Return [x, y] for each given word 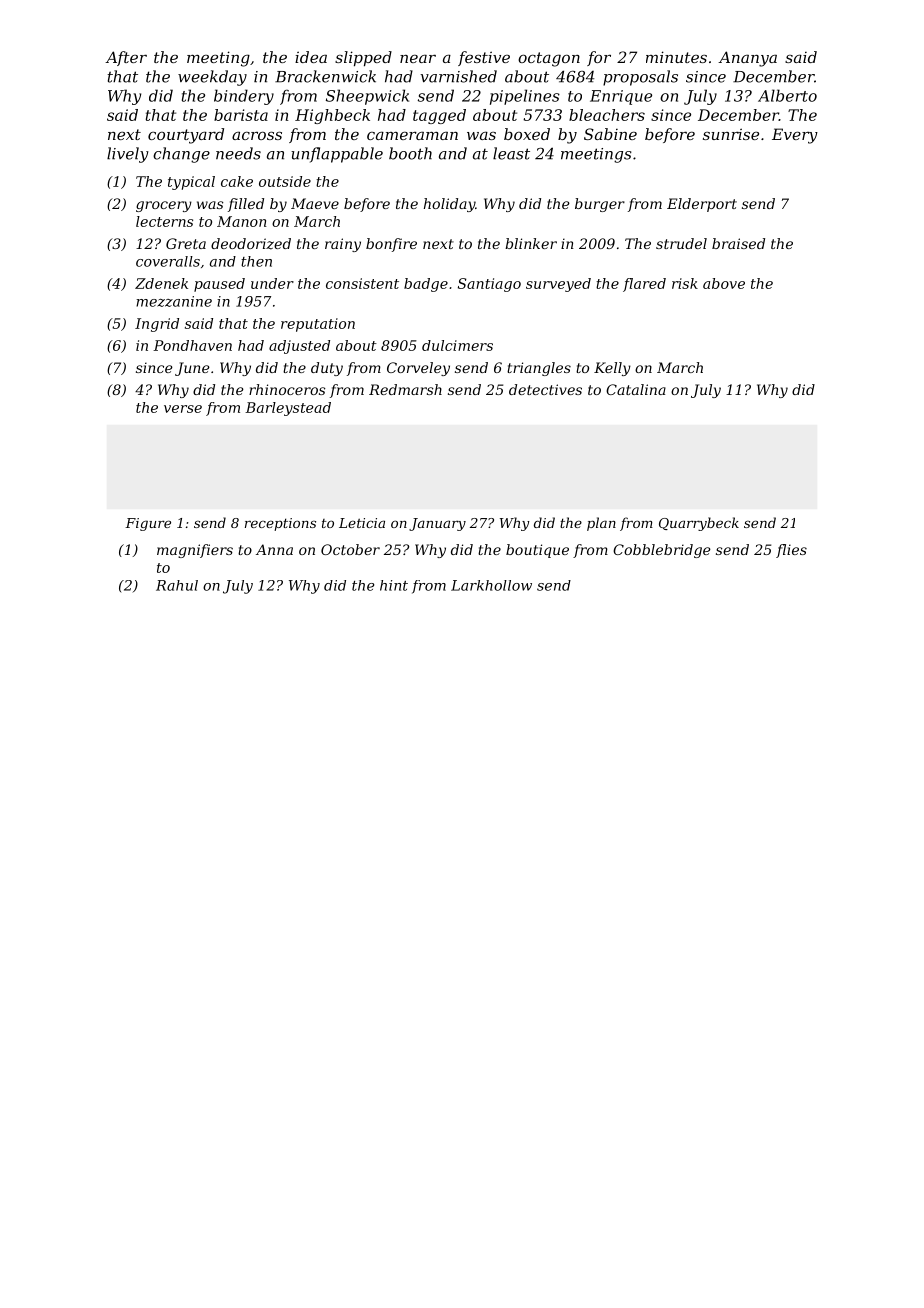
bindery [244, 97]
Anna [274, 549]
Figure [148, 524]
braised [738, 243]
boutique [537, 551]
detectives [545, 389]
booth [410, 153]
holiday [449, 205]
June [192, 369]
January [437, 524]
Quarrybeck [699, 524]
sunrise [731, 134]
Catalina [636, 389]
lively [128, 155]
